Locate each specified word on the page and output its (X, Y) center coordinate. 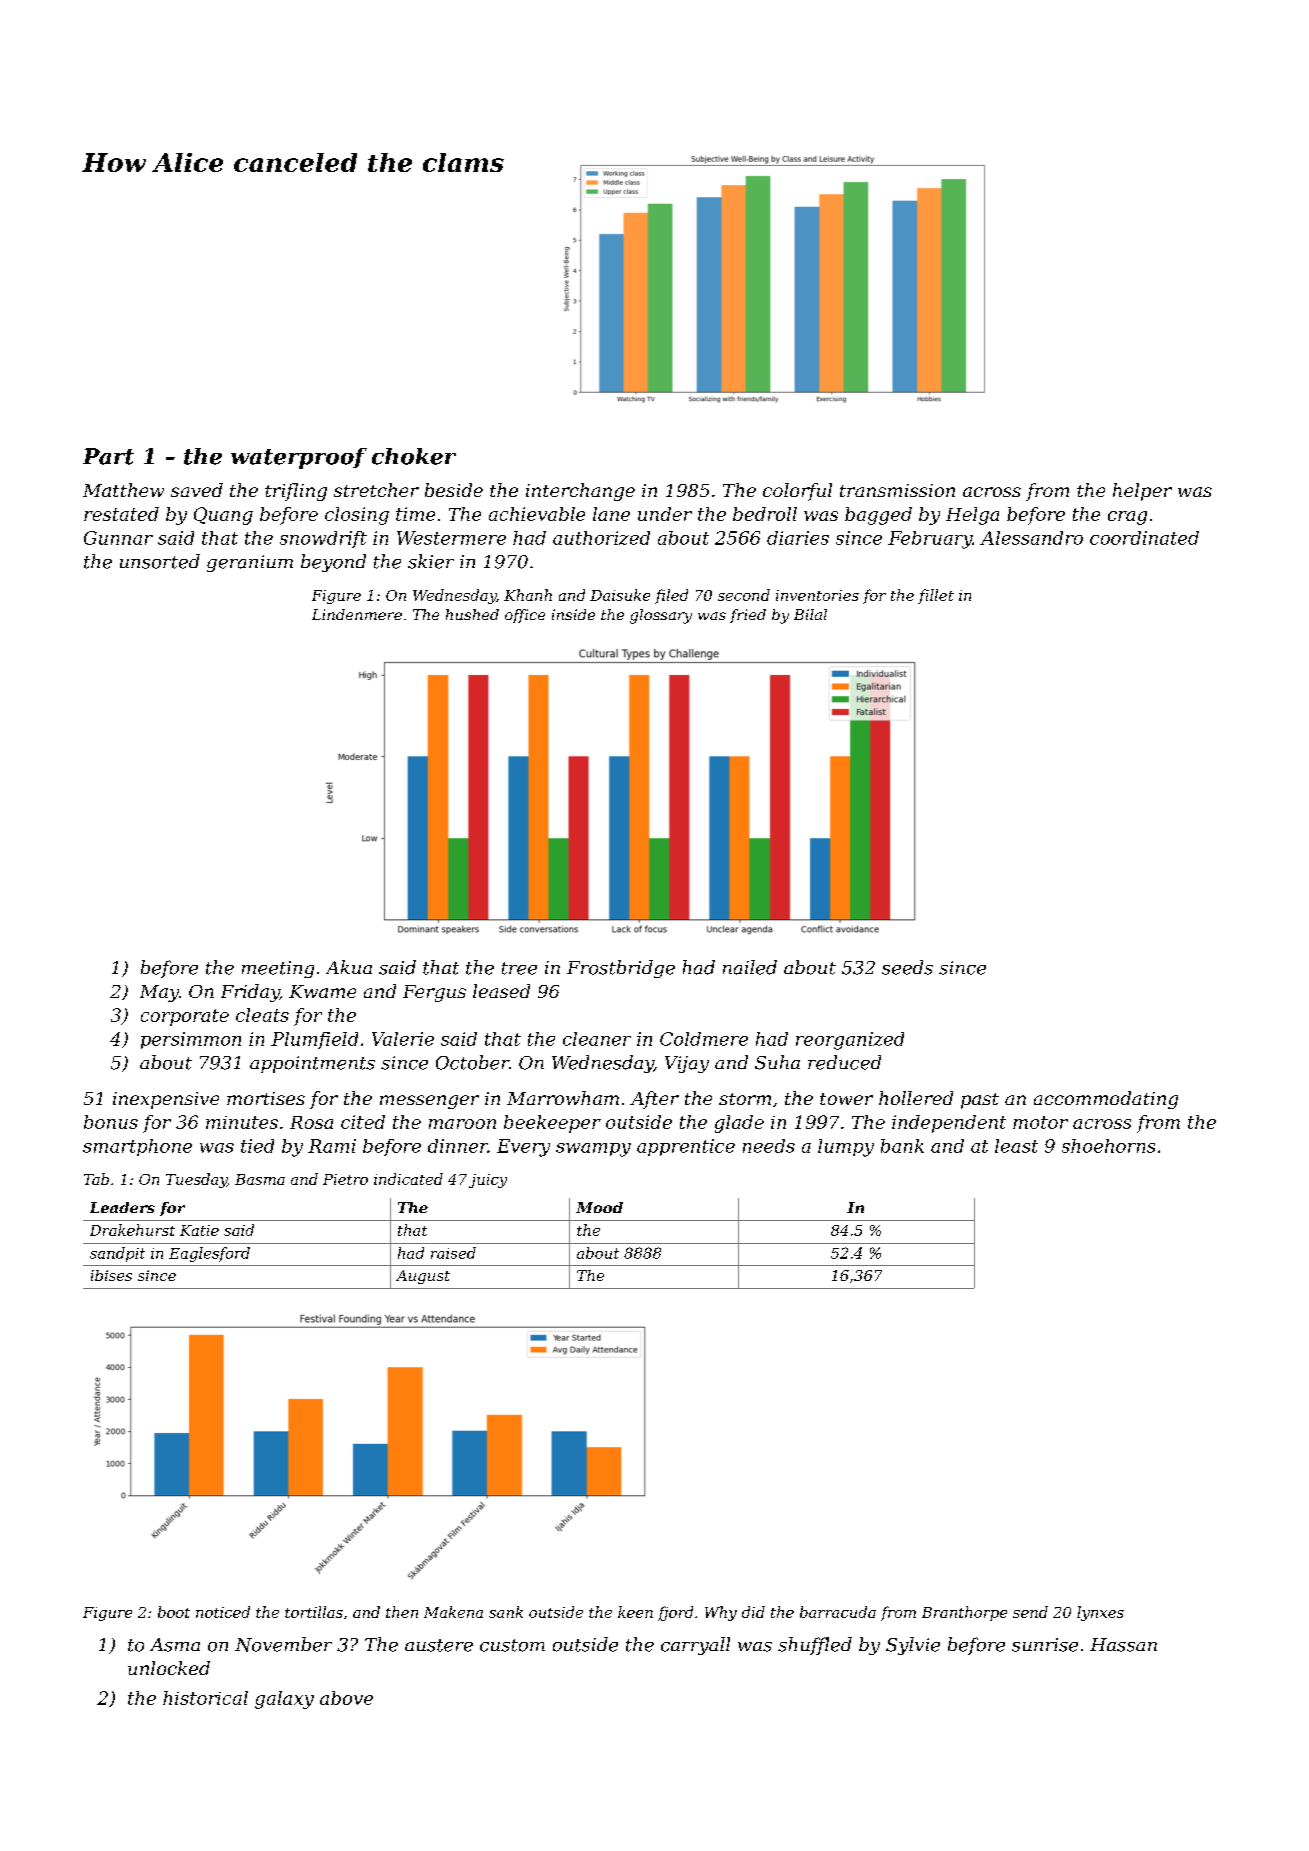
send (1030, 1612)
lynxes (1100, 1613)
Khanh (528, 595)
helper (1142, 492)
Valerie (403, 1039)
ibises (111, 1275)
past (980, 1101)
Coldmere (704, 1039)
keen (635, 1612)
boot (174, 1612)
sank (506, 1612)
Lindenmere (357, 614)
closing (357, 516)
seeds (907, 967)
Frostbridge (621, 969)
